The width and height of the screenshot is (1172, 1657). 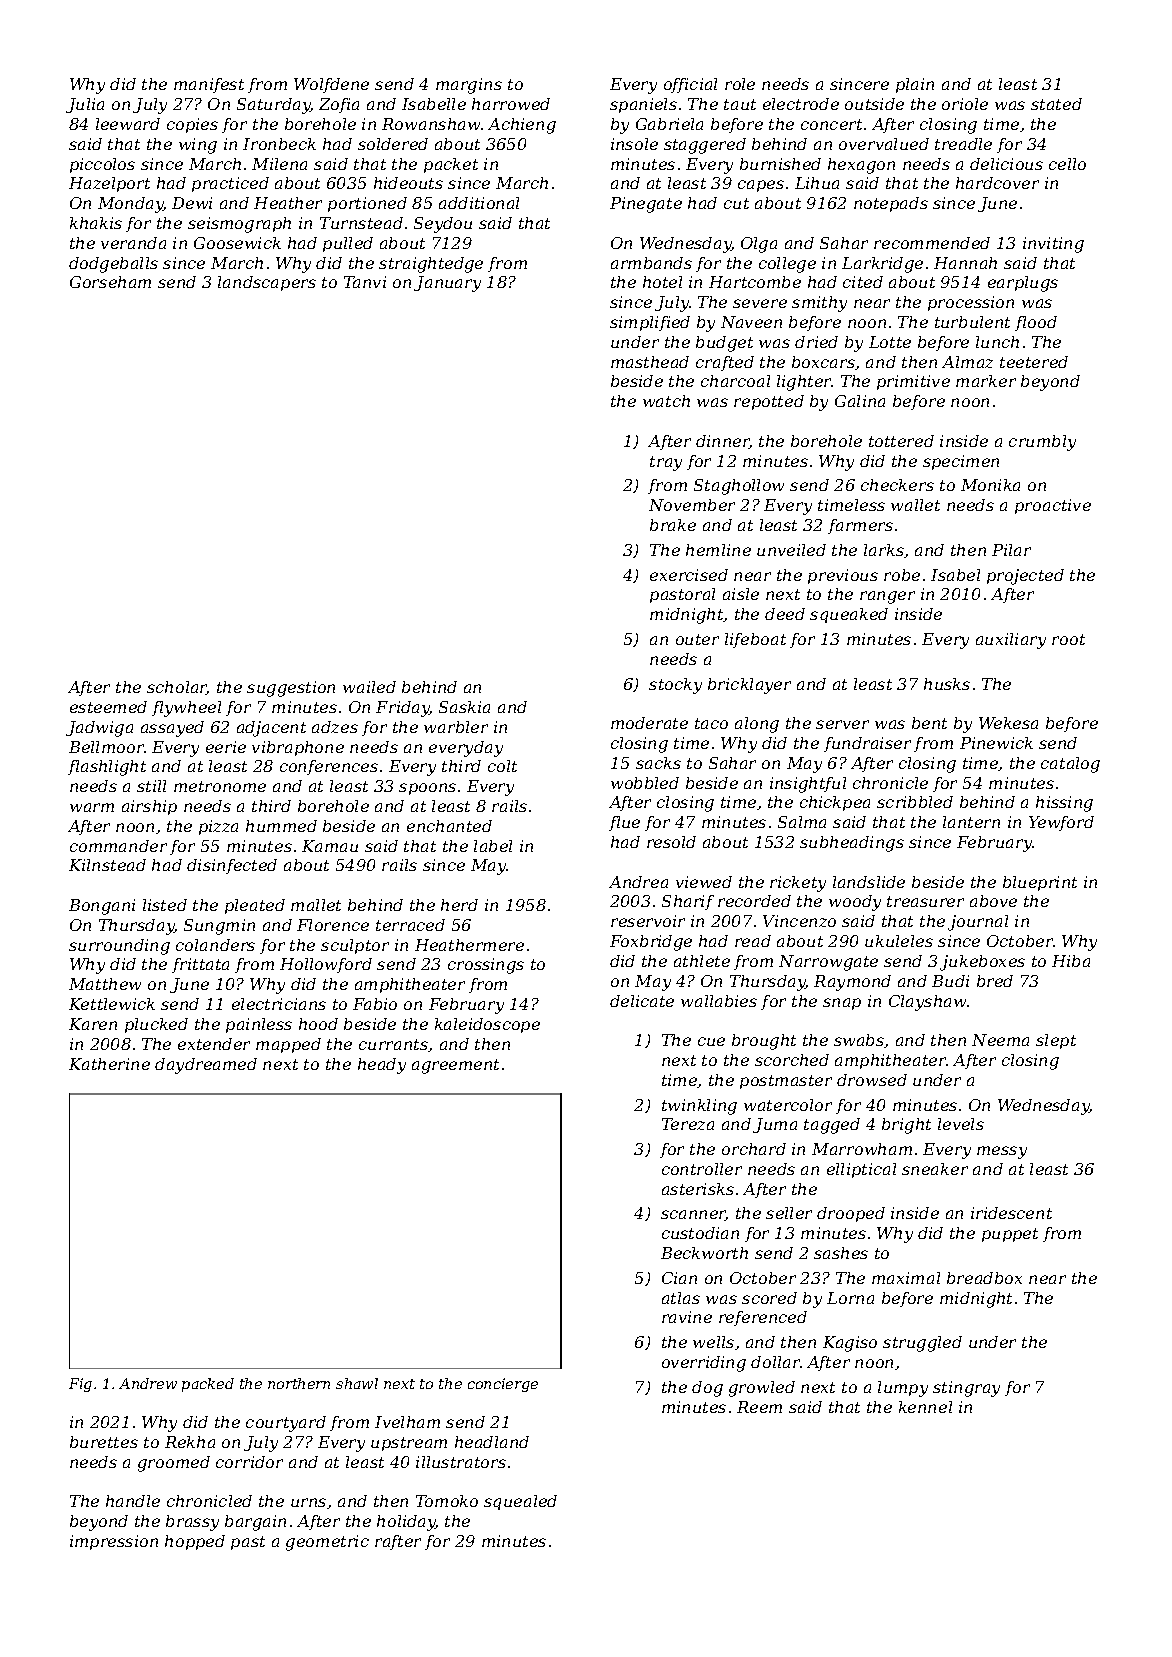 I want to click on squealed, so click(x=520, y=1502).
